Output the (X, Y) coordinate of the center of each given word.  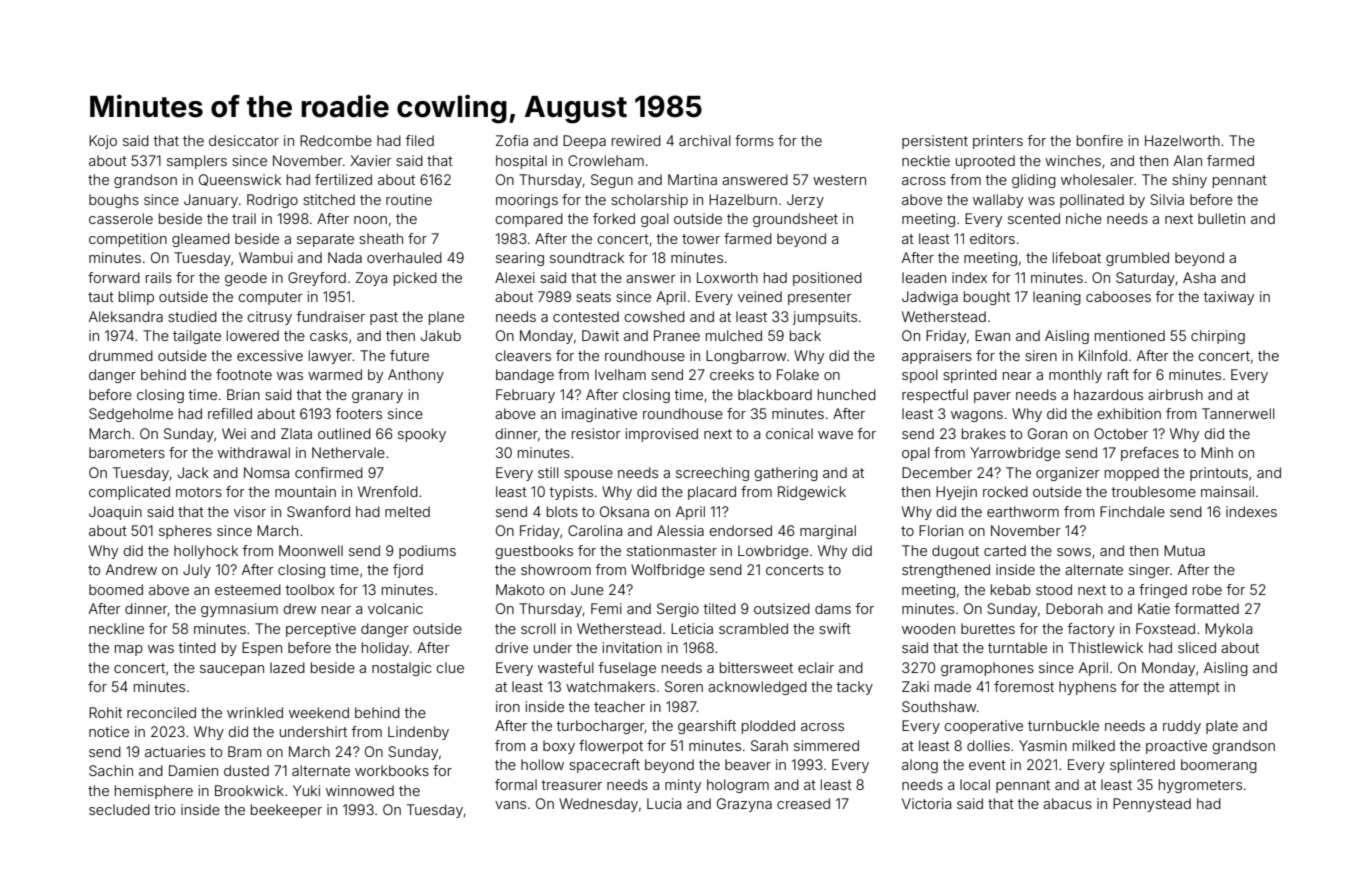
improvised (662, 435)
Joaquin (115, 513)
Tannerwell (1238, 413)
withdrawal (254, 452)
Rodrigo (272, 201)
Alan (1188, 160)
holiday (385, 649)
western (839, 180)
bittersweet (756, 667)
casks (329, 335)
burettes (988, 628)
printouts (1219, 474)
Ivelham (620, 374)
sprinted (970, 376)
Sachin (111, 770)
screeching (712, 474)
